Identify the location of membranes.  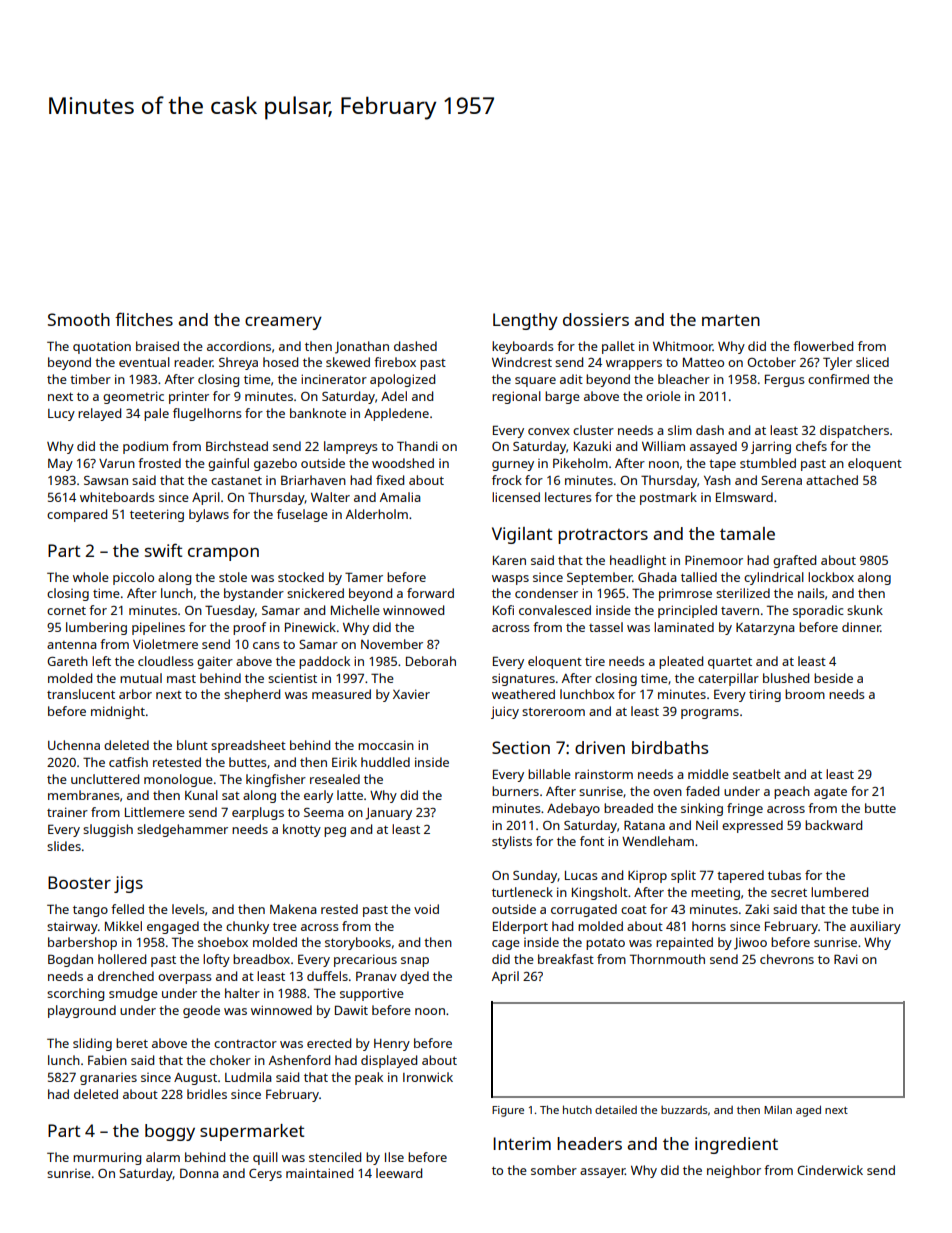
(84, 795).
